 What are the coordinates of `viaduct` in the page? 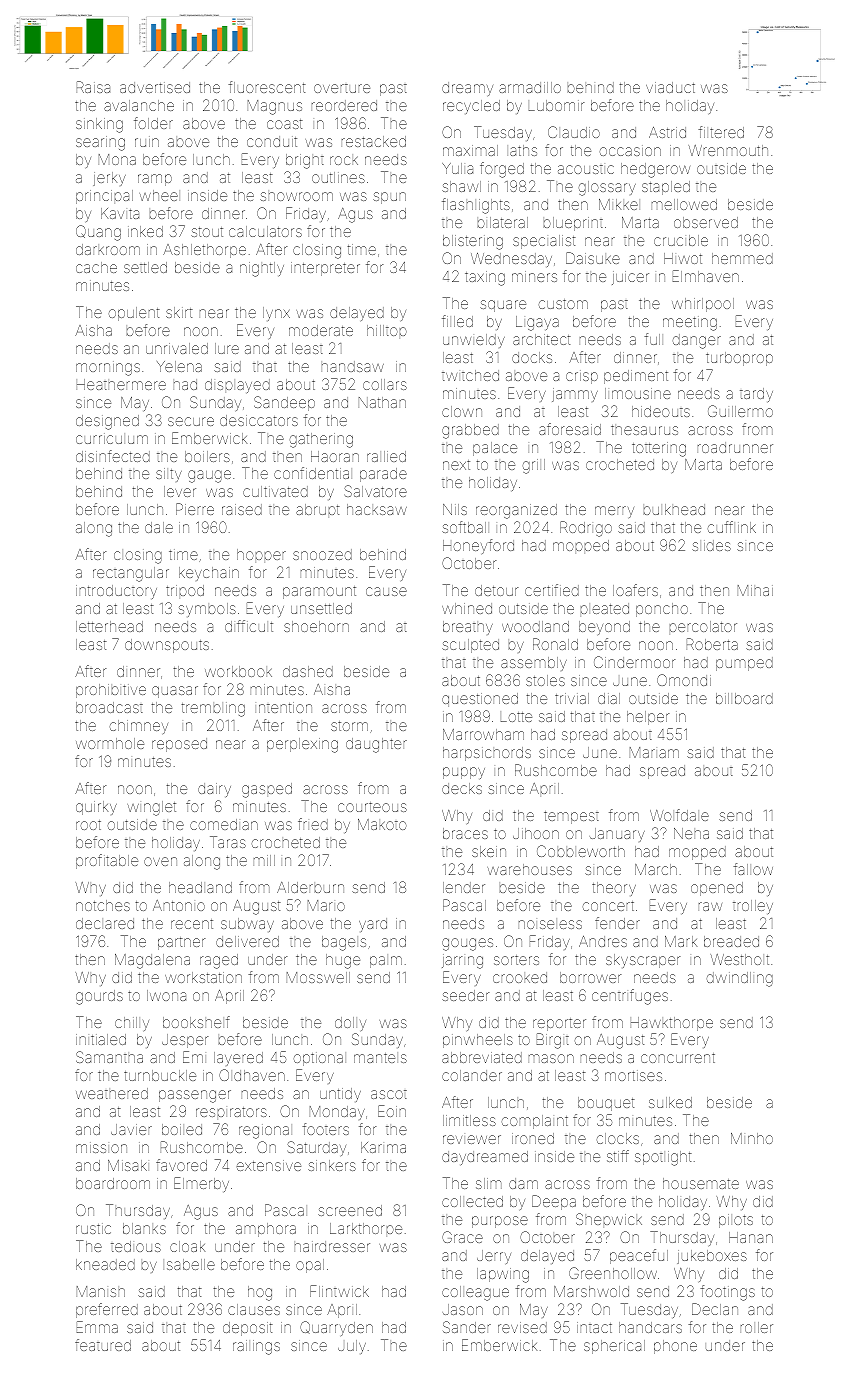 It's located at (670, 87).
